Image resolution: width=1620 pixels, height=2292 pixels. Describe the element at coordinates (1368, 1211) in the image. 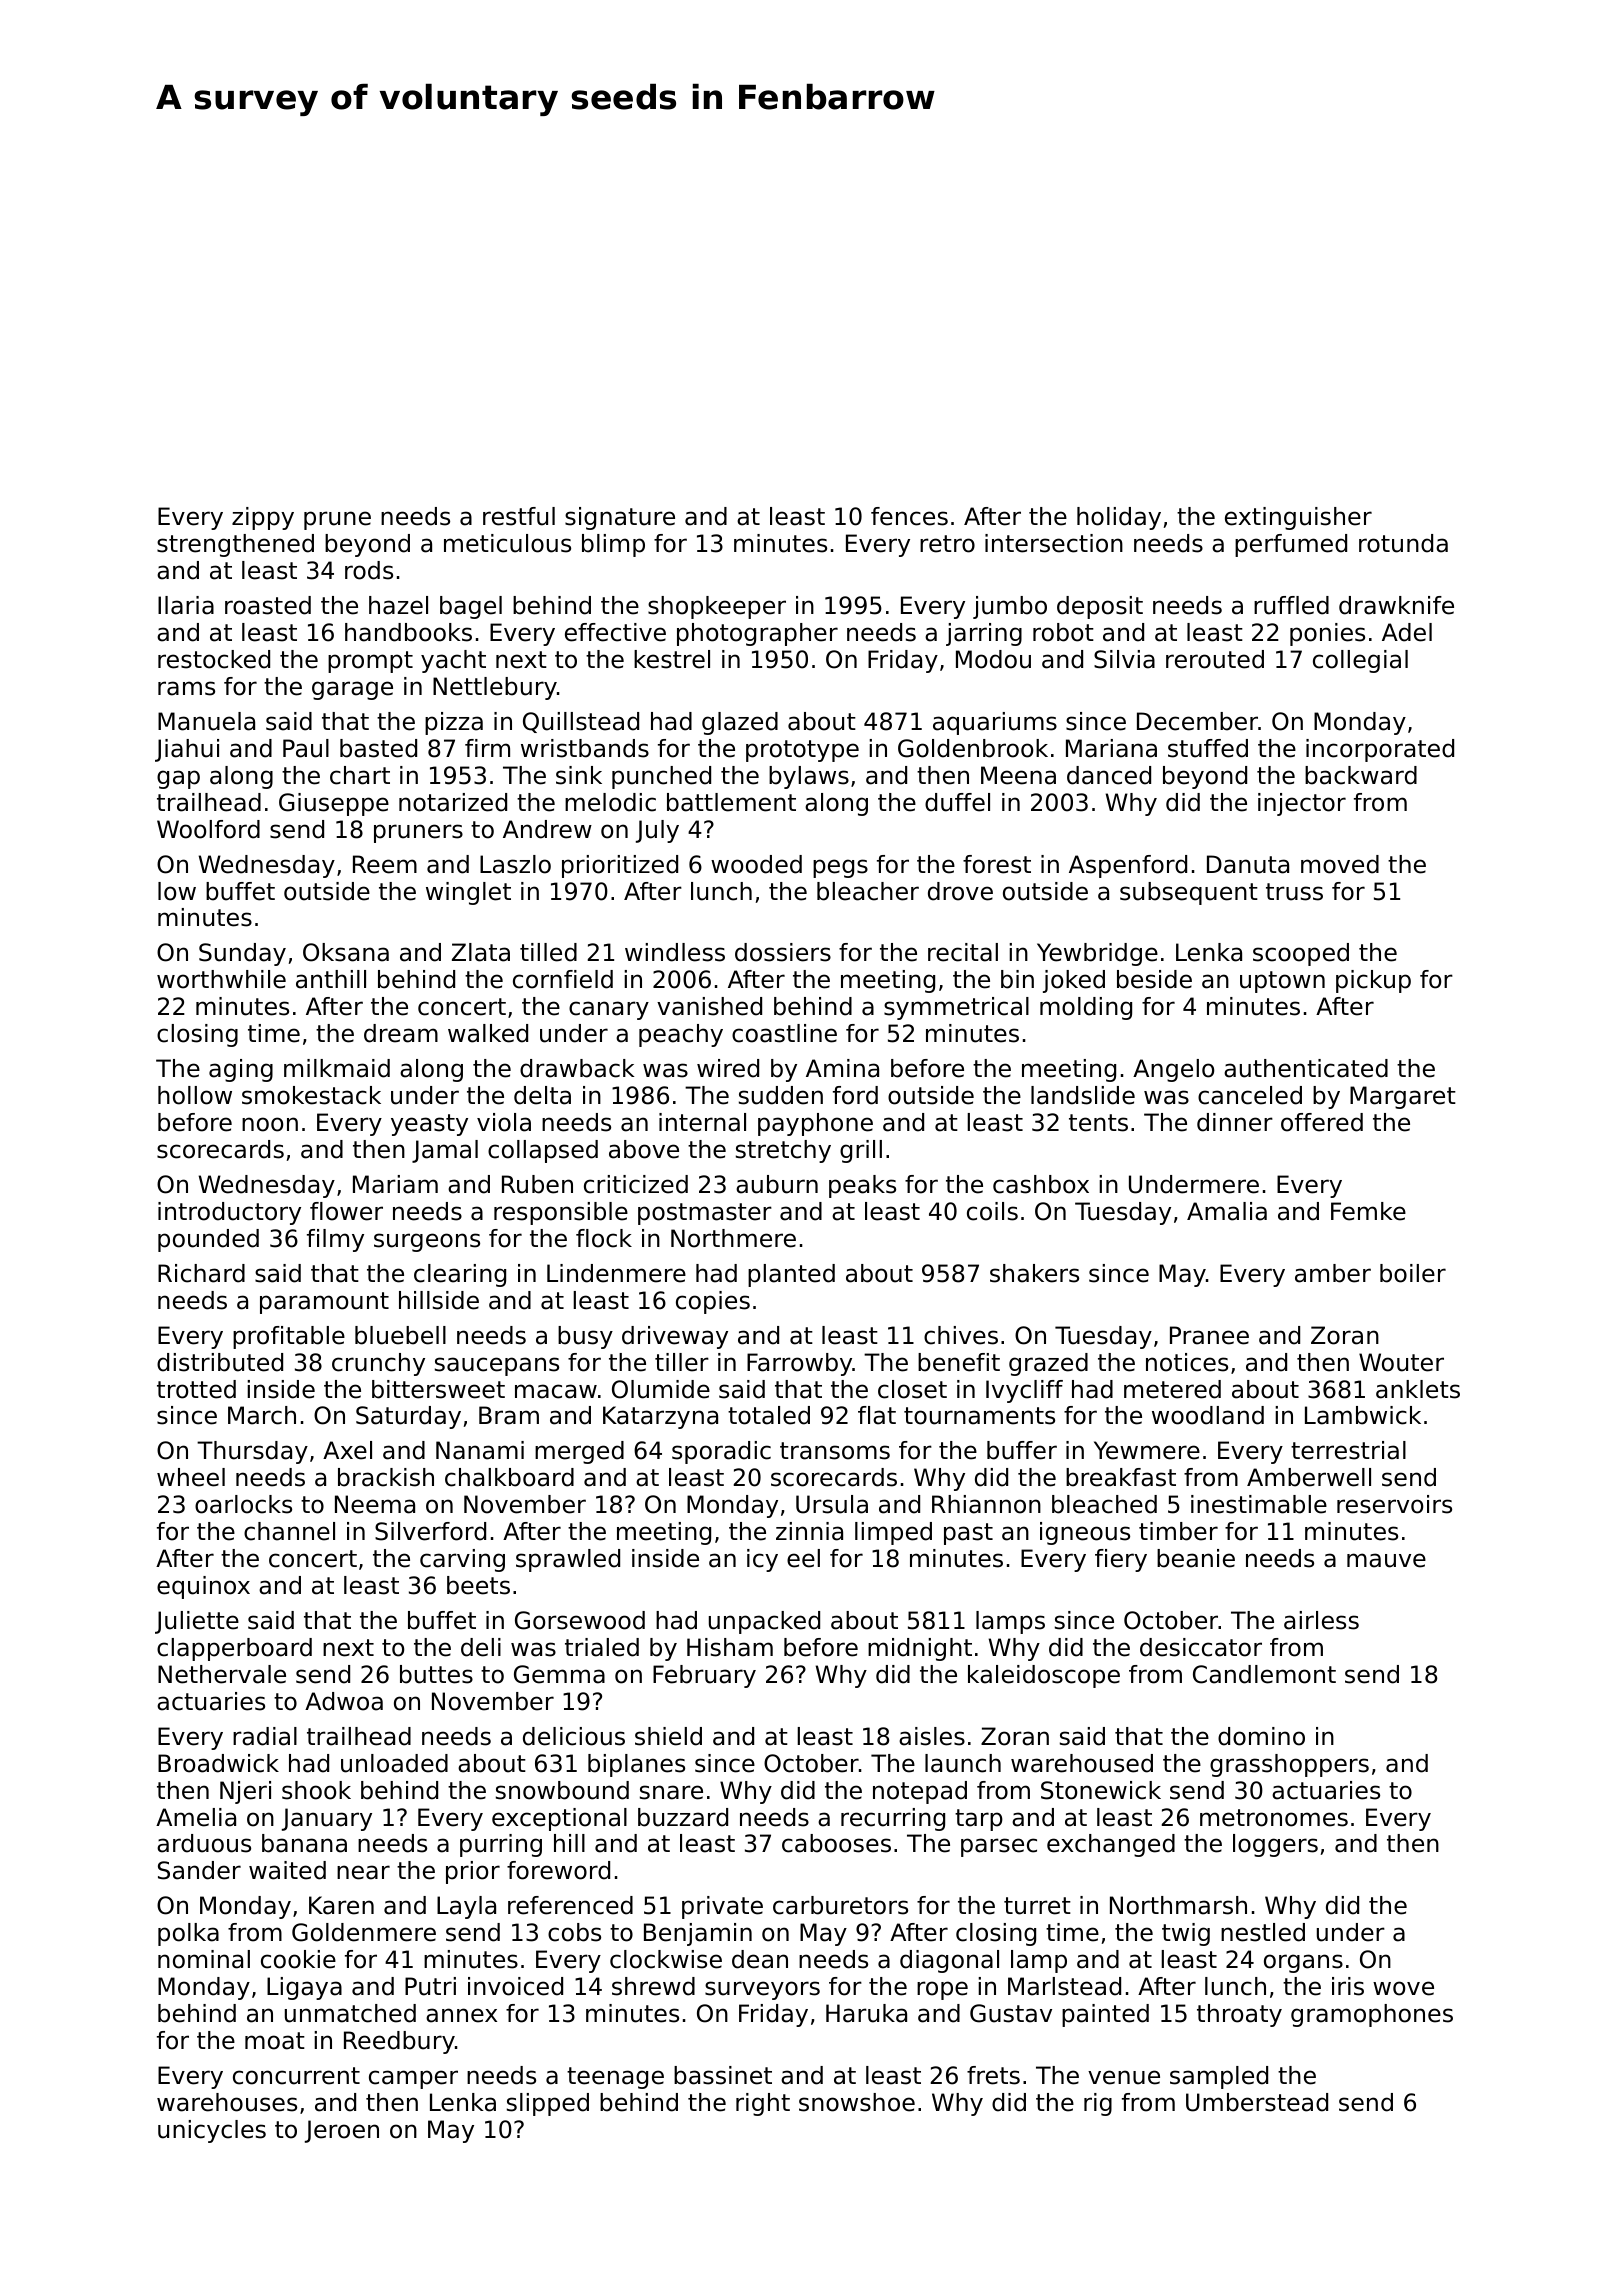

I see `Femke` at that location.
